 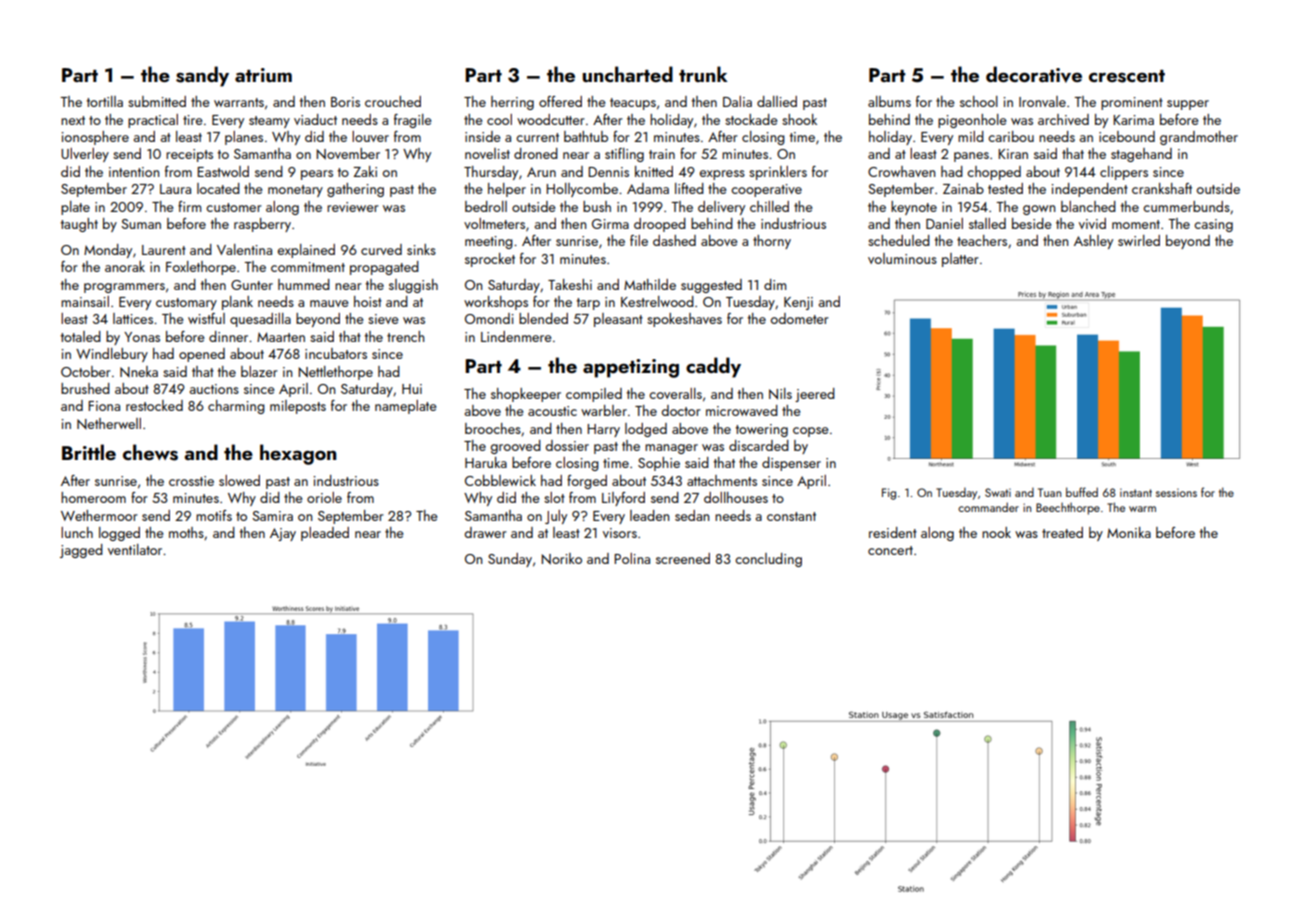 I want to click on concluding, so click(x=768, y=560).
